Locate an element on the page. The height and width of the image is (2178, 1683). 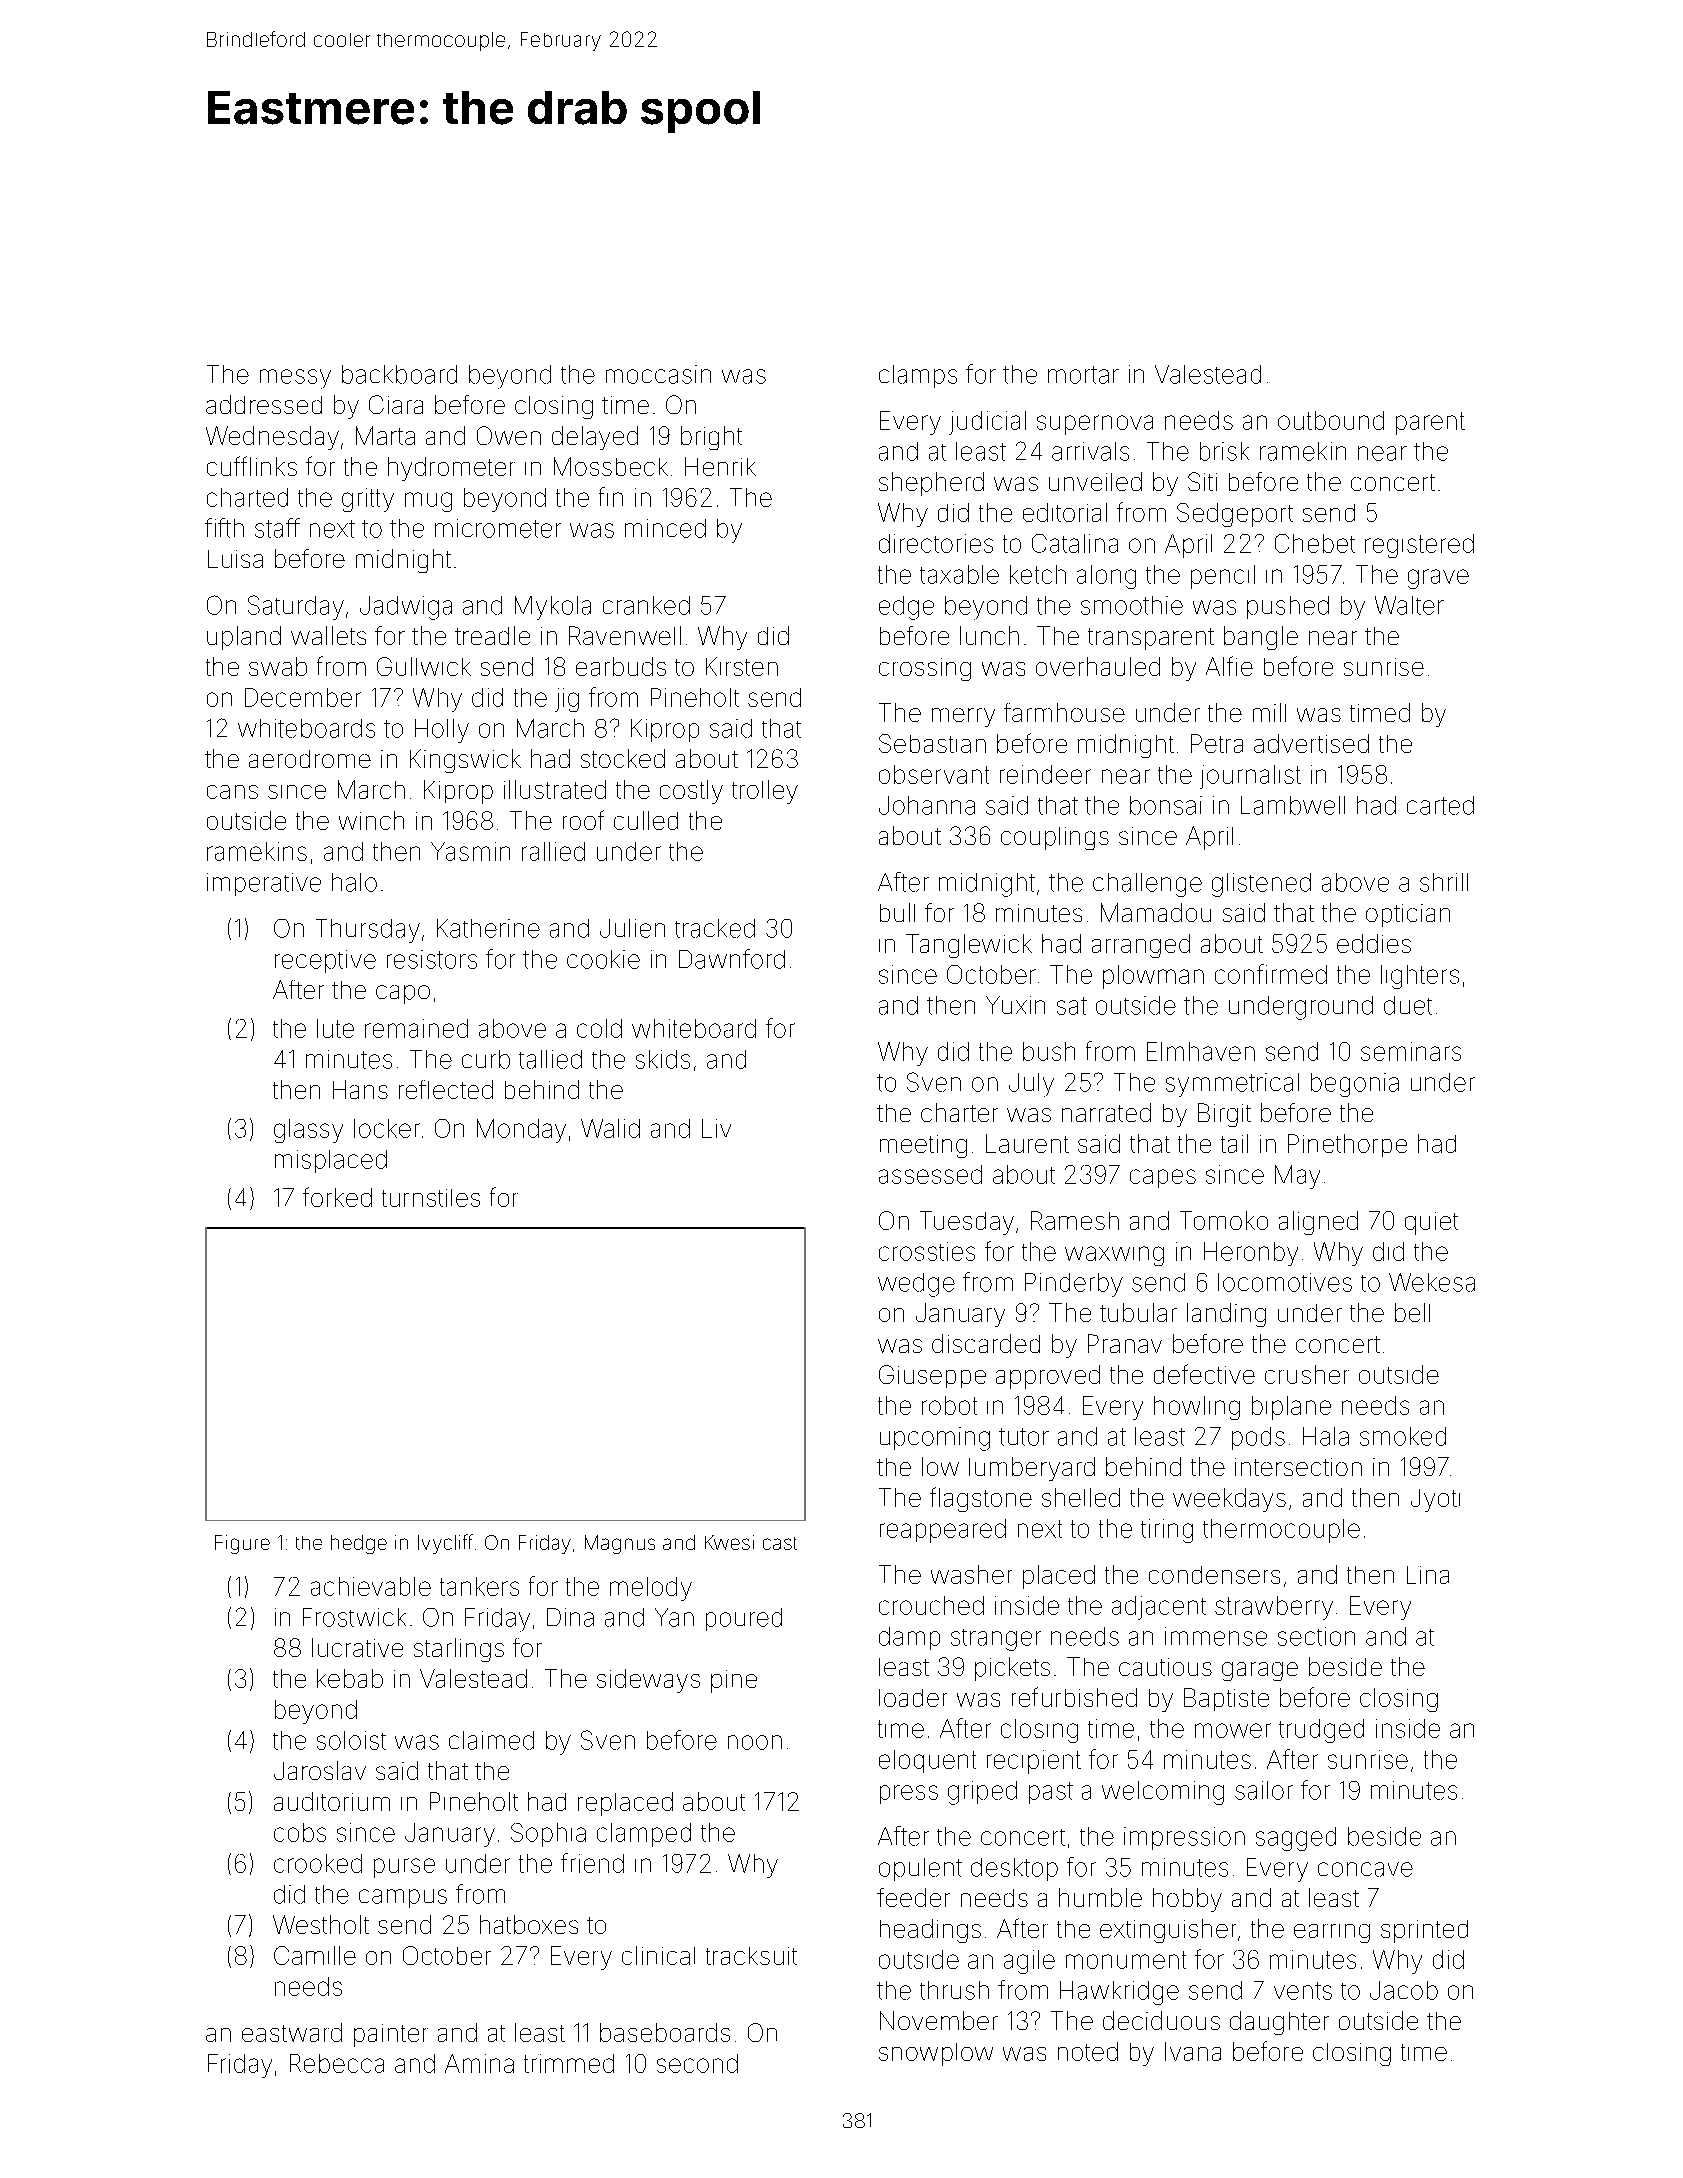
seminars is located at coordinates (1411, 1051).
